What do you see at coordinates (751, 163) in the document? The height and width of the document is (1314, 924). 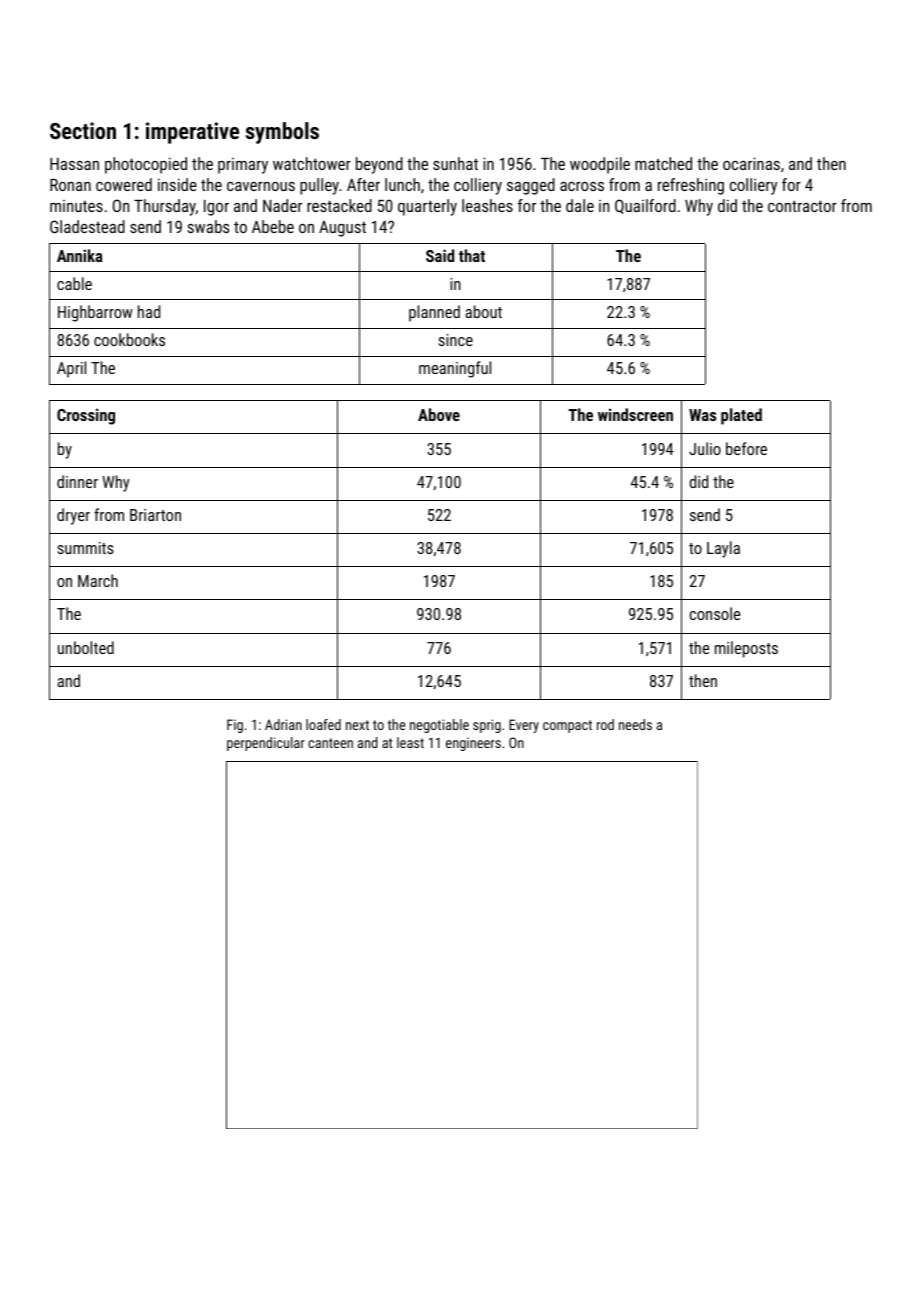 I see `ocarinas` at bounding box center [751, 163].
